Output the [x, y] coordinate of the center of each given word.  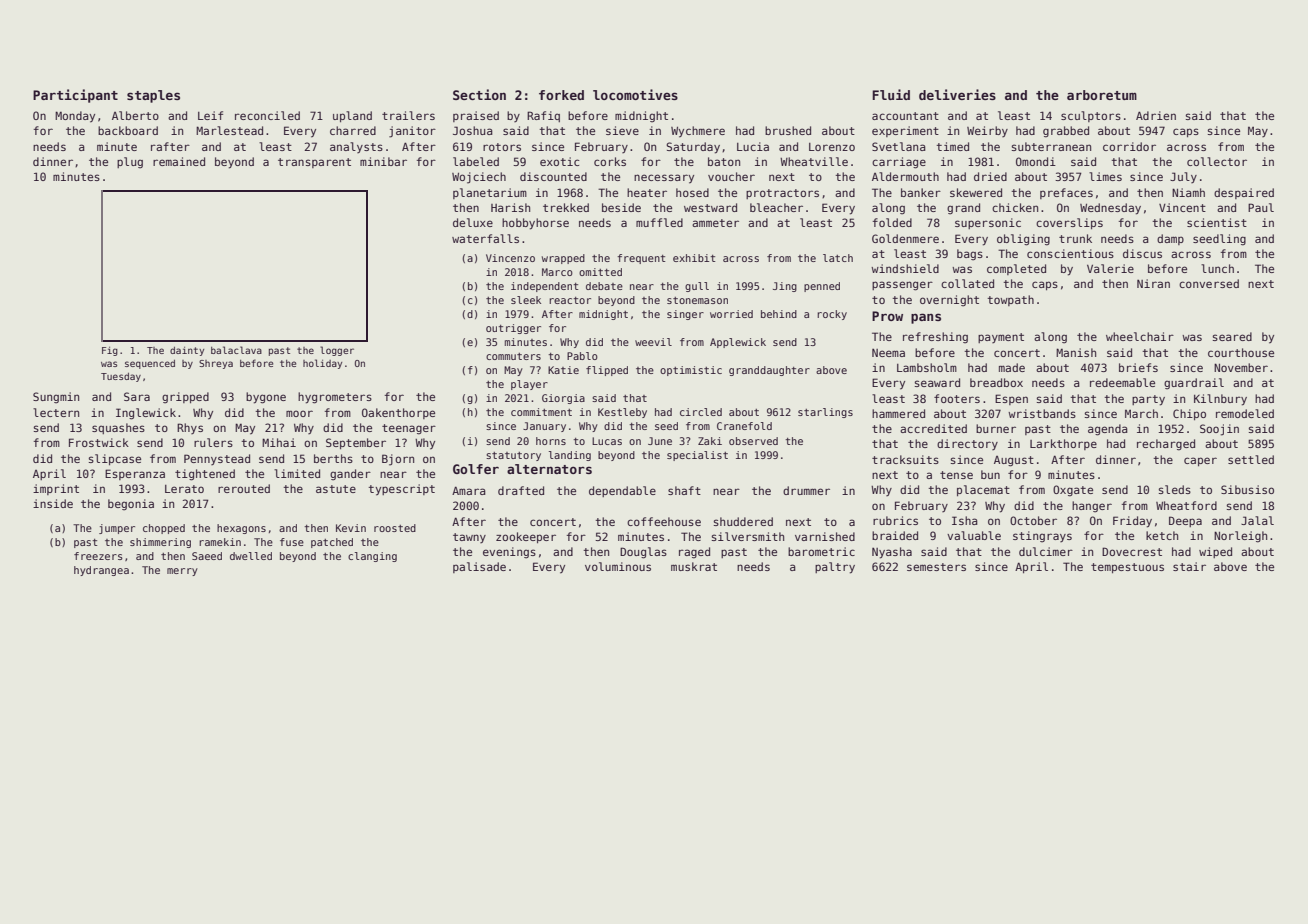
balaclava [236, 350]
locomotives [635, 94]
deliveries [957, 94]
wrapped [563, 259]
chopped [164, 529]
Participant [75, 96]
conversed [1209, 283]
